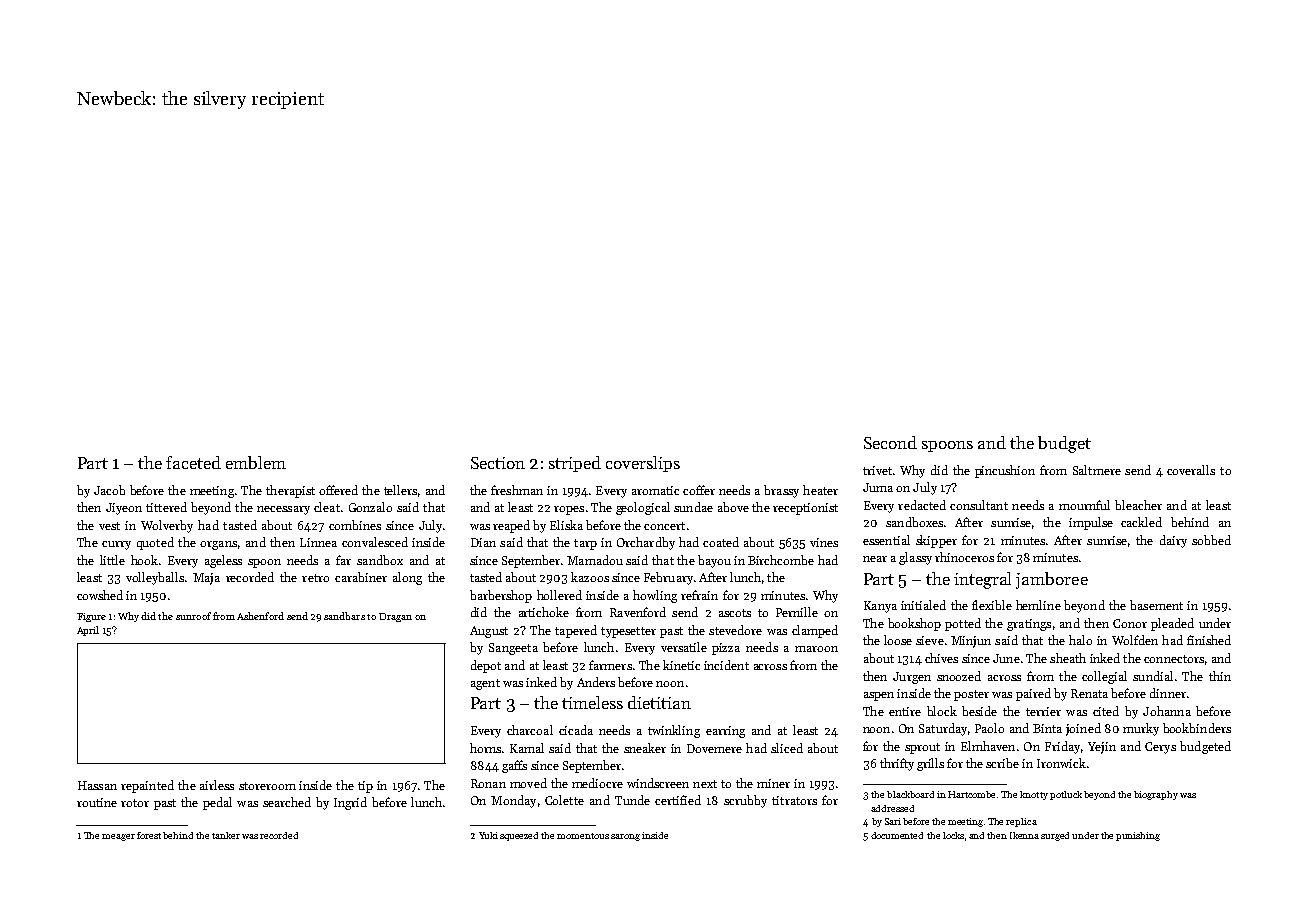  Describe the element at coordinates (486, 666) in the document. I see `depot` at that location.
